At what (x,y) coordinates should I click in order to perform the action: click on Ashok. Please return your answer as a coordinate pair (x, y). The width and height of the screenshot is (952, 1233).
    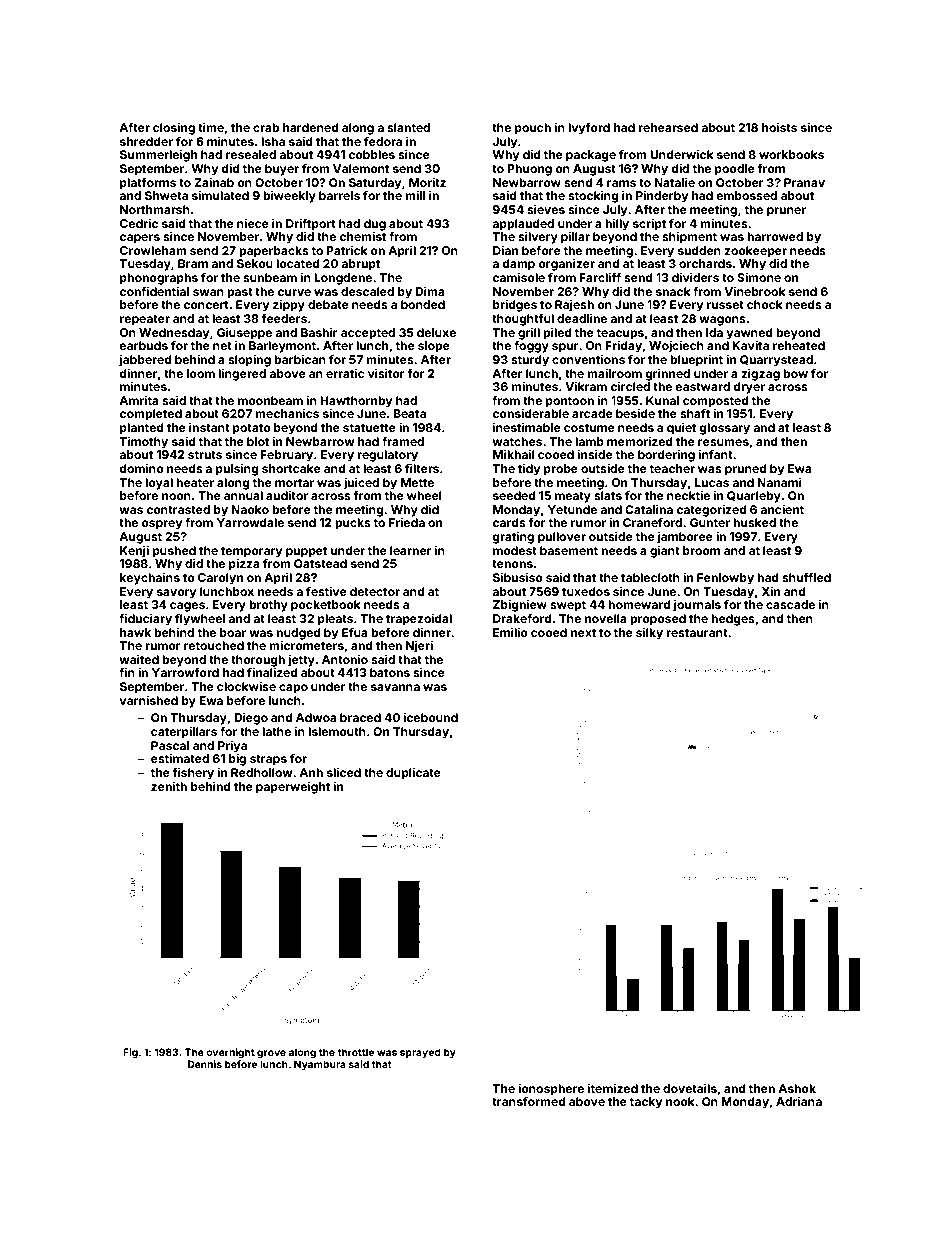
    Looking at the image, I should click on (797, 1088).
